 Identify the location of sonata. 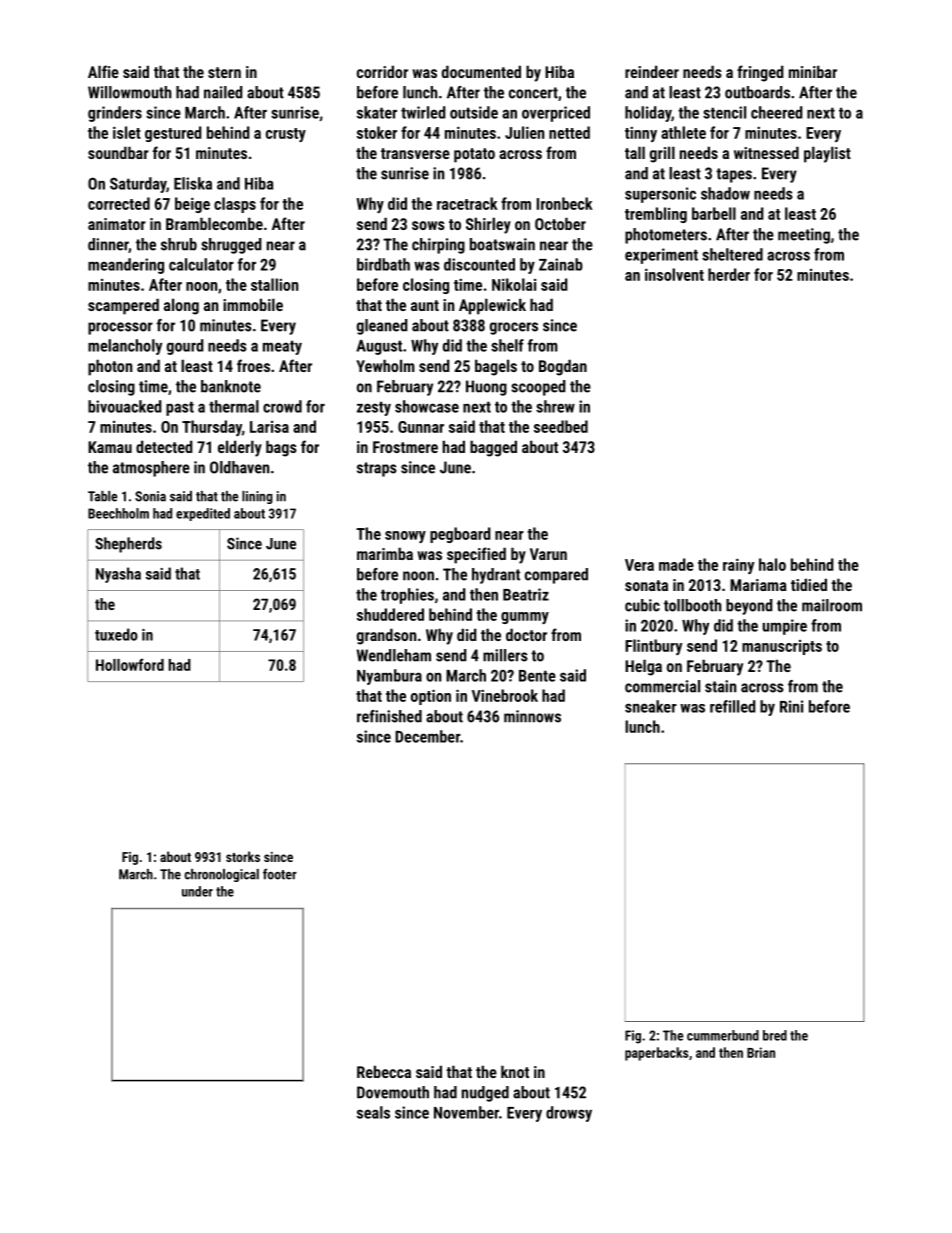
(646, 585).
